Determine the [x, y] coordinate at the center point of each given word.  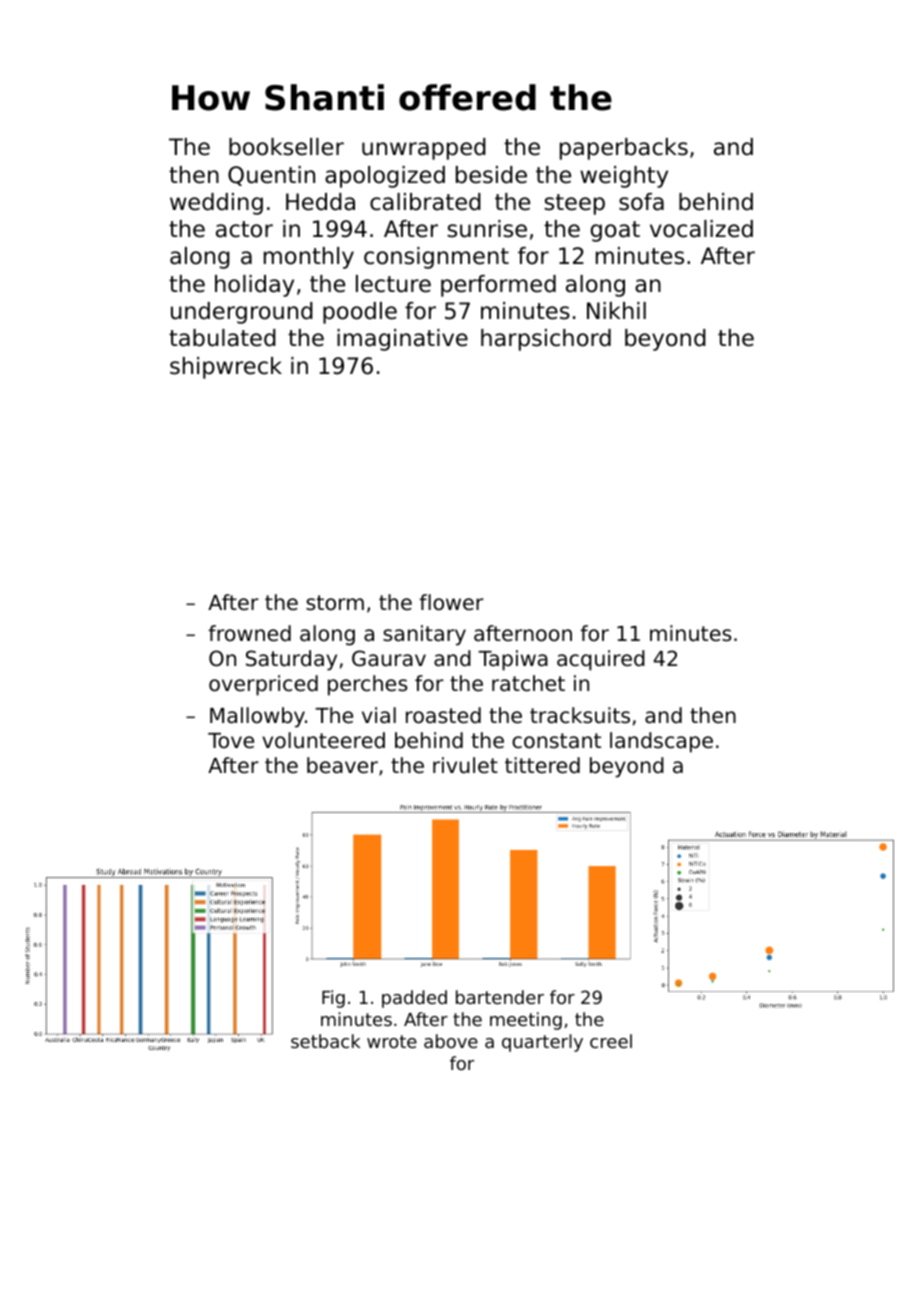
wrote [392, 1041]
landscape [661, 742]
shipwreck [226, 368]
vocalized [701, 229]
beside [491, 175]
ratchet [528, 683]
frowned [249, 633]
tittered [542, 765]
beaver [342, 765]
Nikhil [616, 310]
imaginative [402, 340]
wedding [216, 204]
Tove [231, 741]
